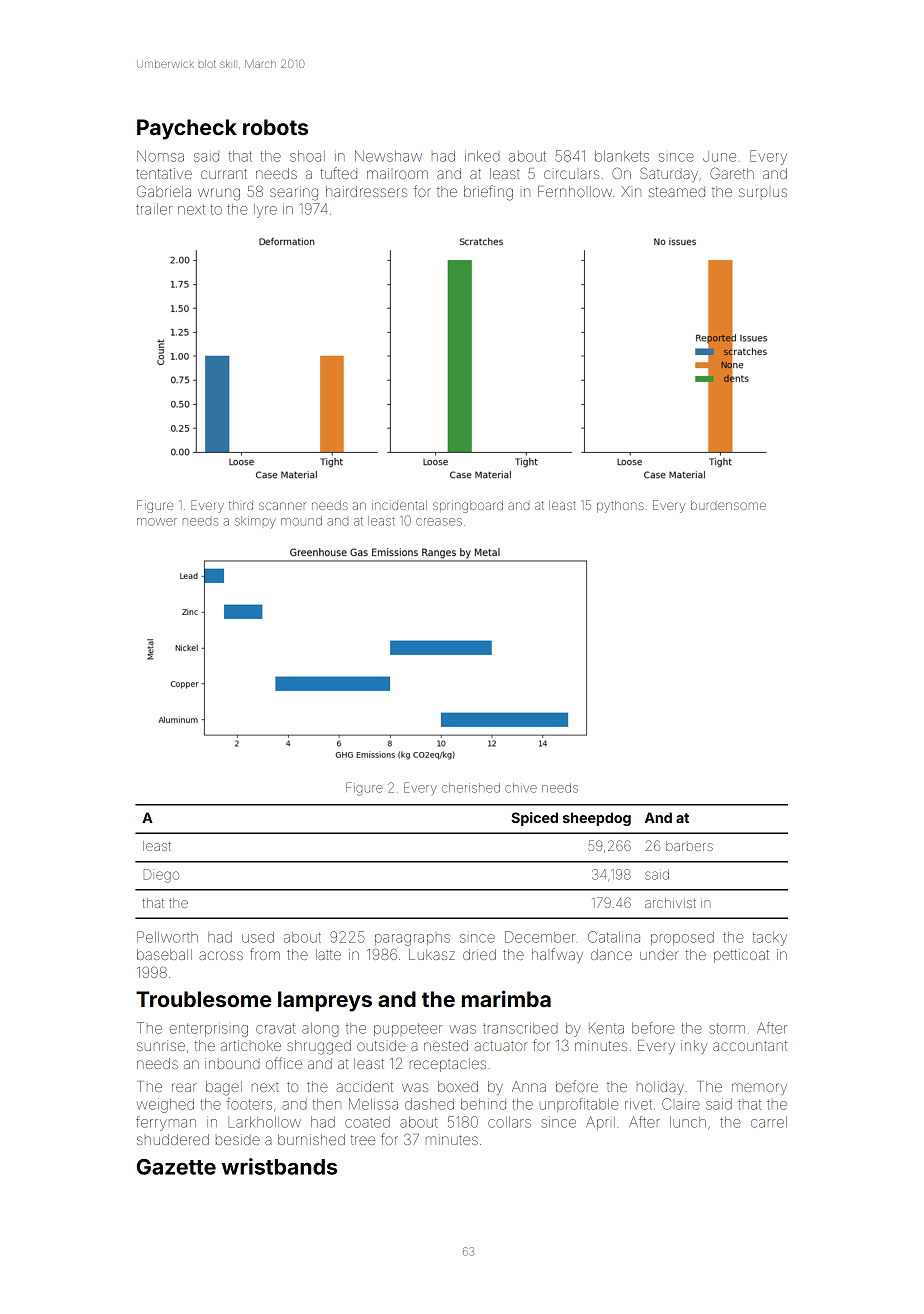  Describe the element at coordinates (157, 522) in the document. I see `mower` at that location.
